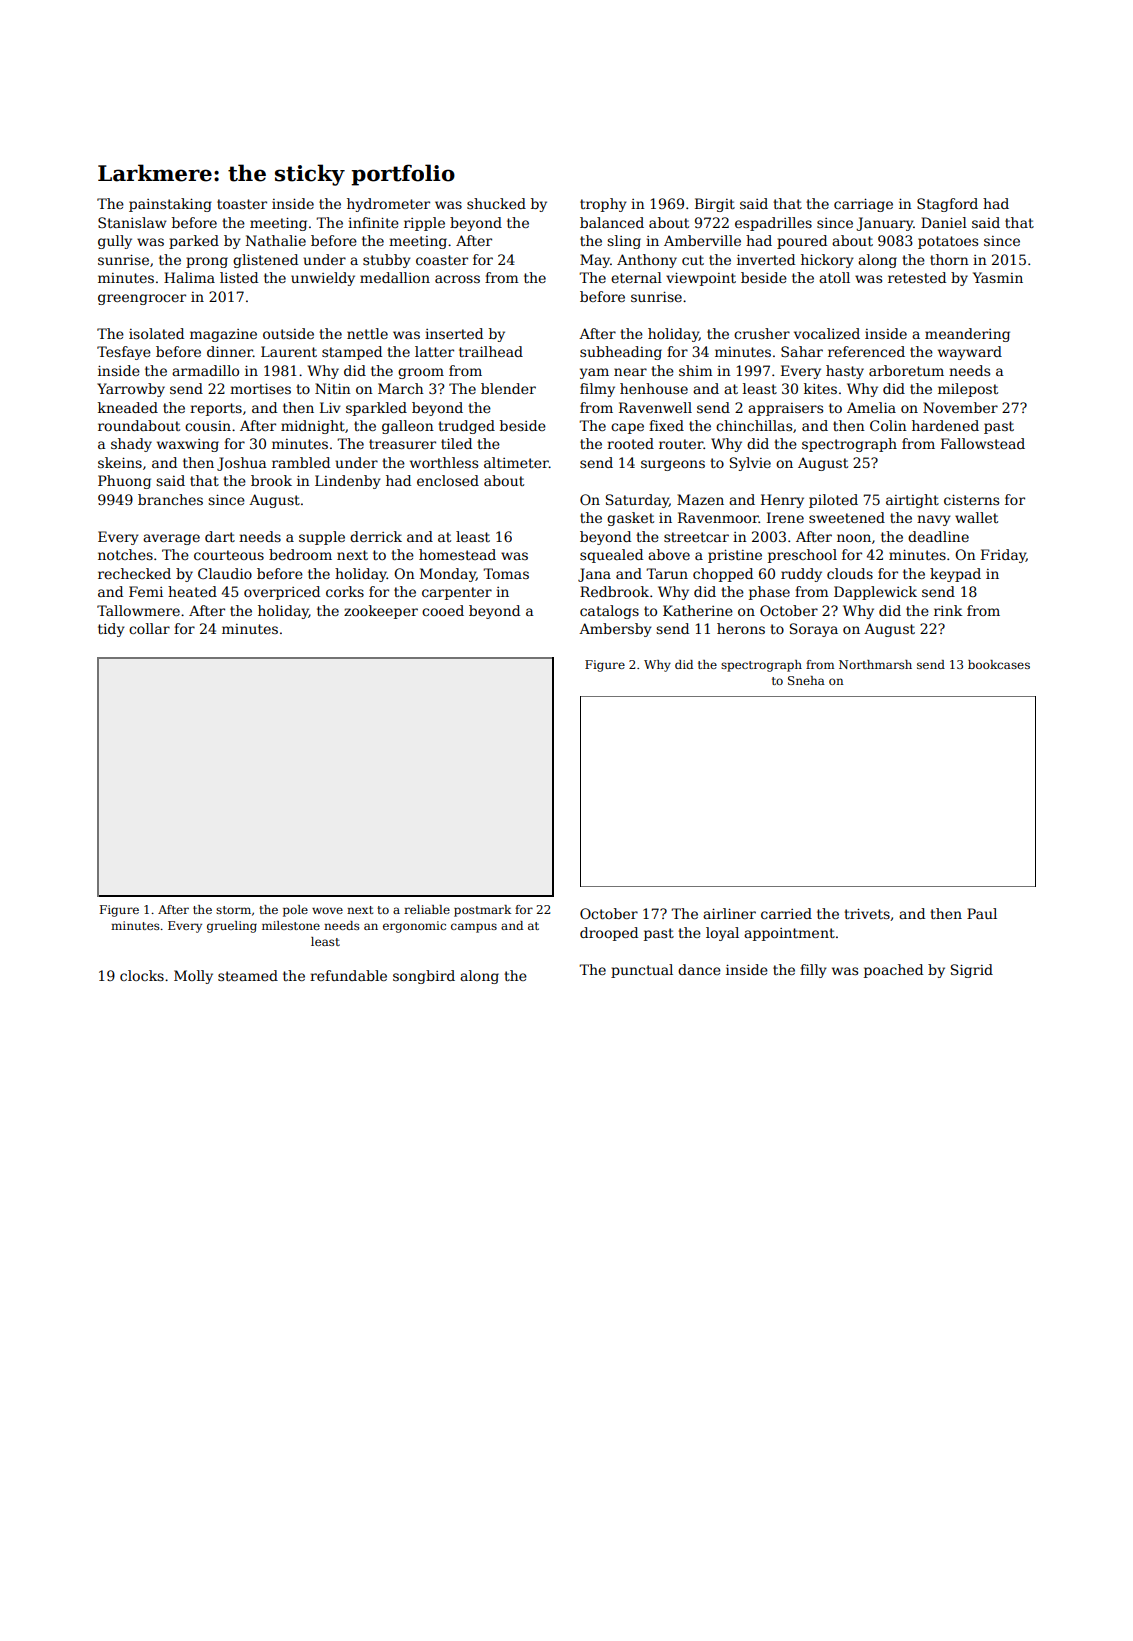 The image size is (1133, 1641). What do you see at coordinates (134, 573) in the document?
I see `rechecked` at bounding box center [134, 573].
